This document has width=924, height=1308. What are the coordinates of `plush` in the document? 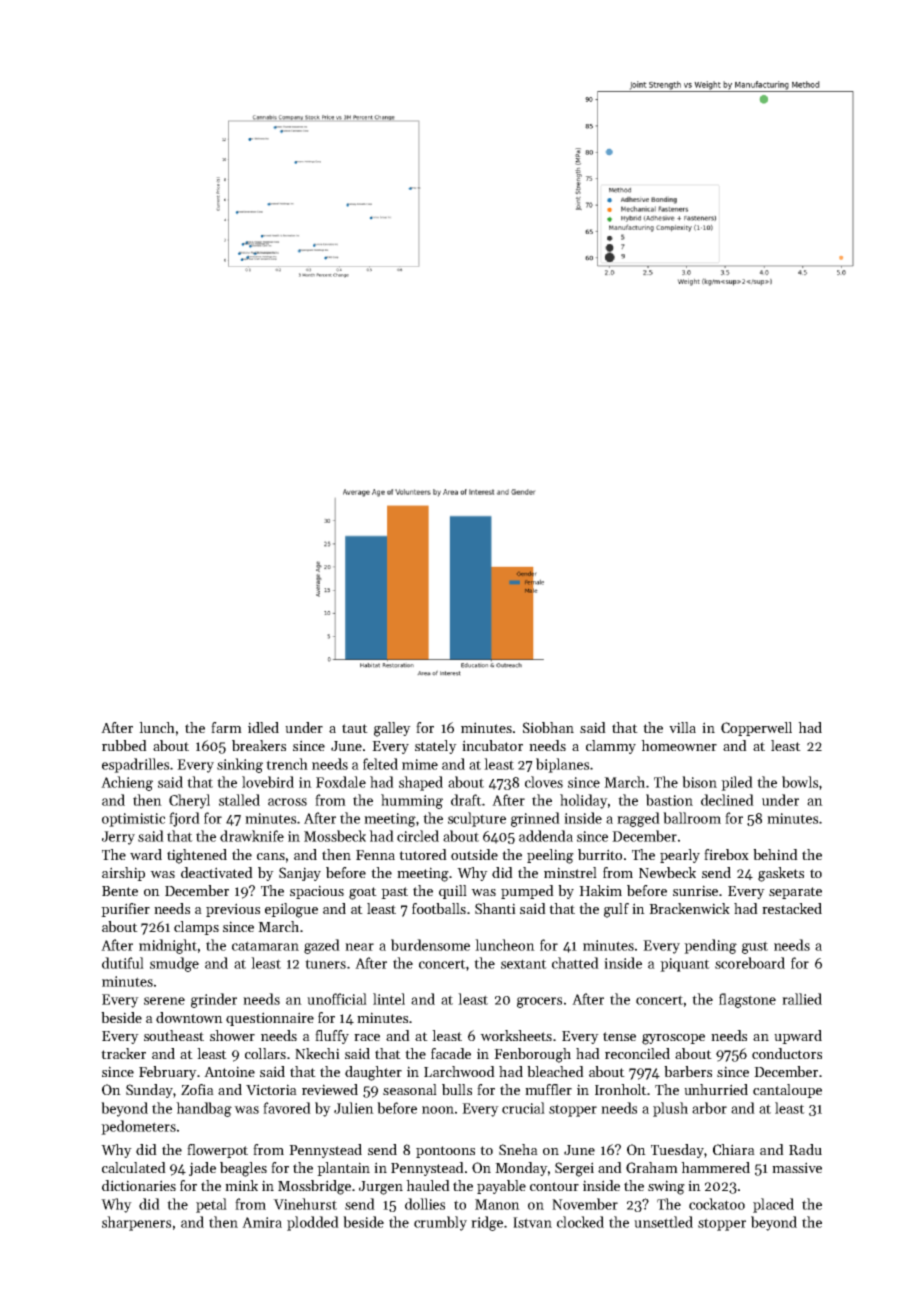 It's located at (670, 1109).
